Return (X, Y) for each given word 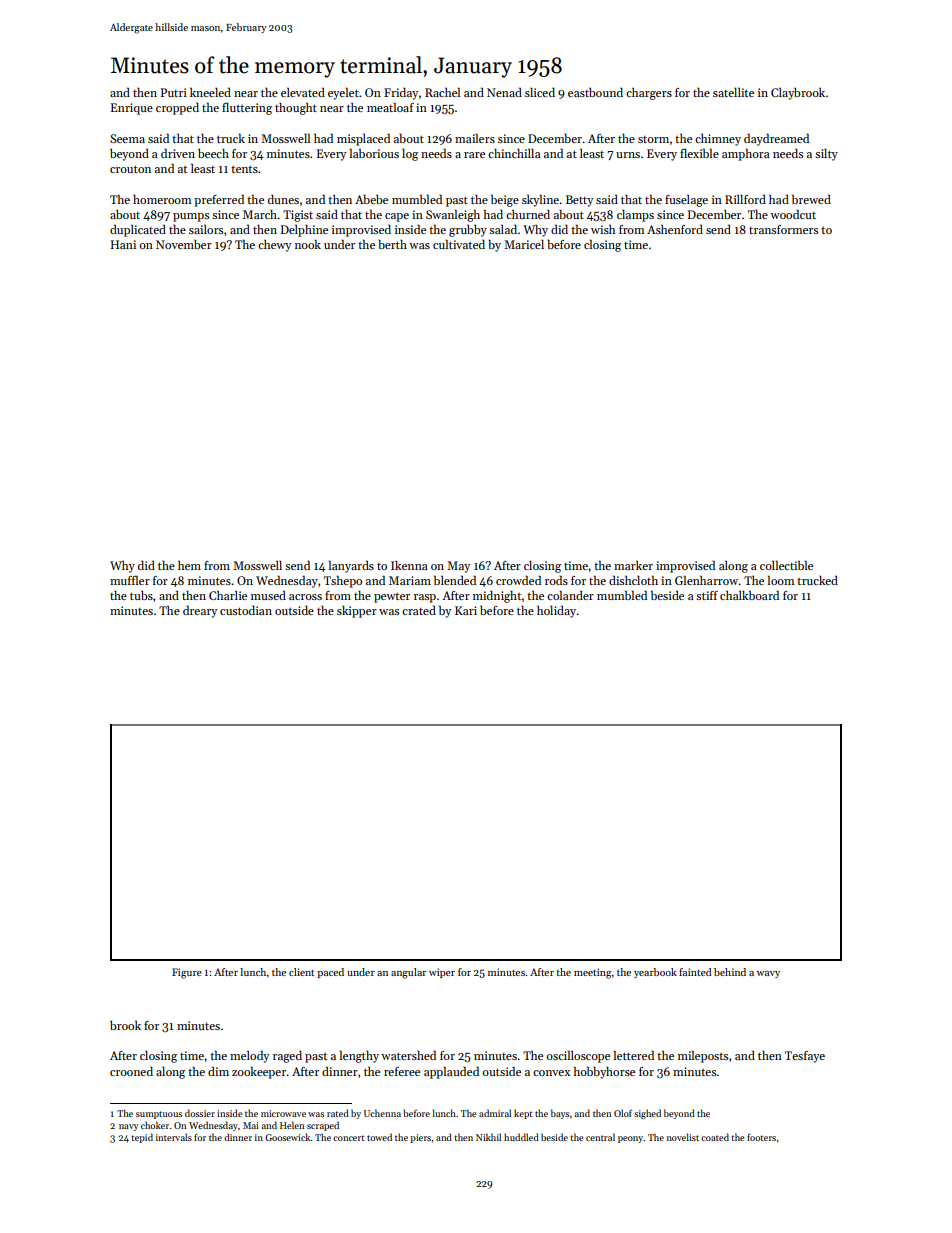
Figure (187, 973)
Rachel (442, 92)
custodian (246, 610)
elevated (303, 92)
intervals (174, 1137)
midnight (497, 597)
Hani (123, 244)
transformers (783, 229)
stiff (707, 595)
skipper (357, 612)
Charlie (228, 595)
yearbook (655, 973)
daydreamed (776, 139)
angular (408, 973)
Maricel (524, 244)
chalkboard (749, 595)
